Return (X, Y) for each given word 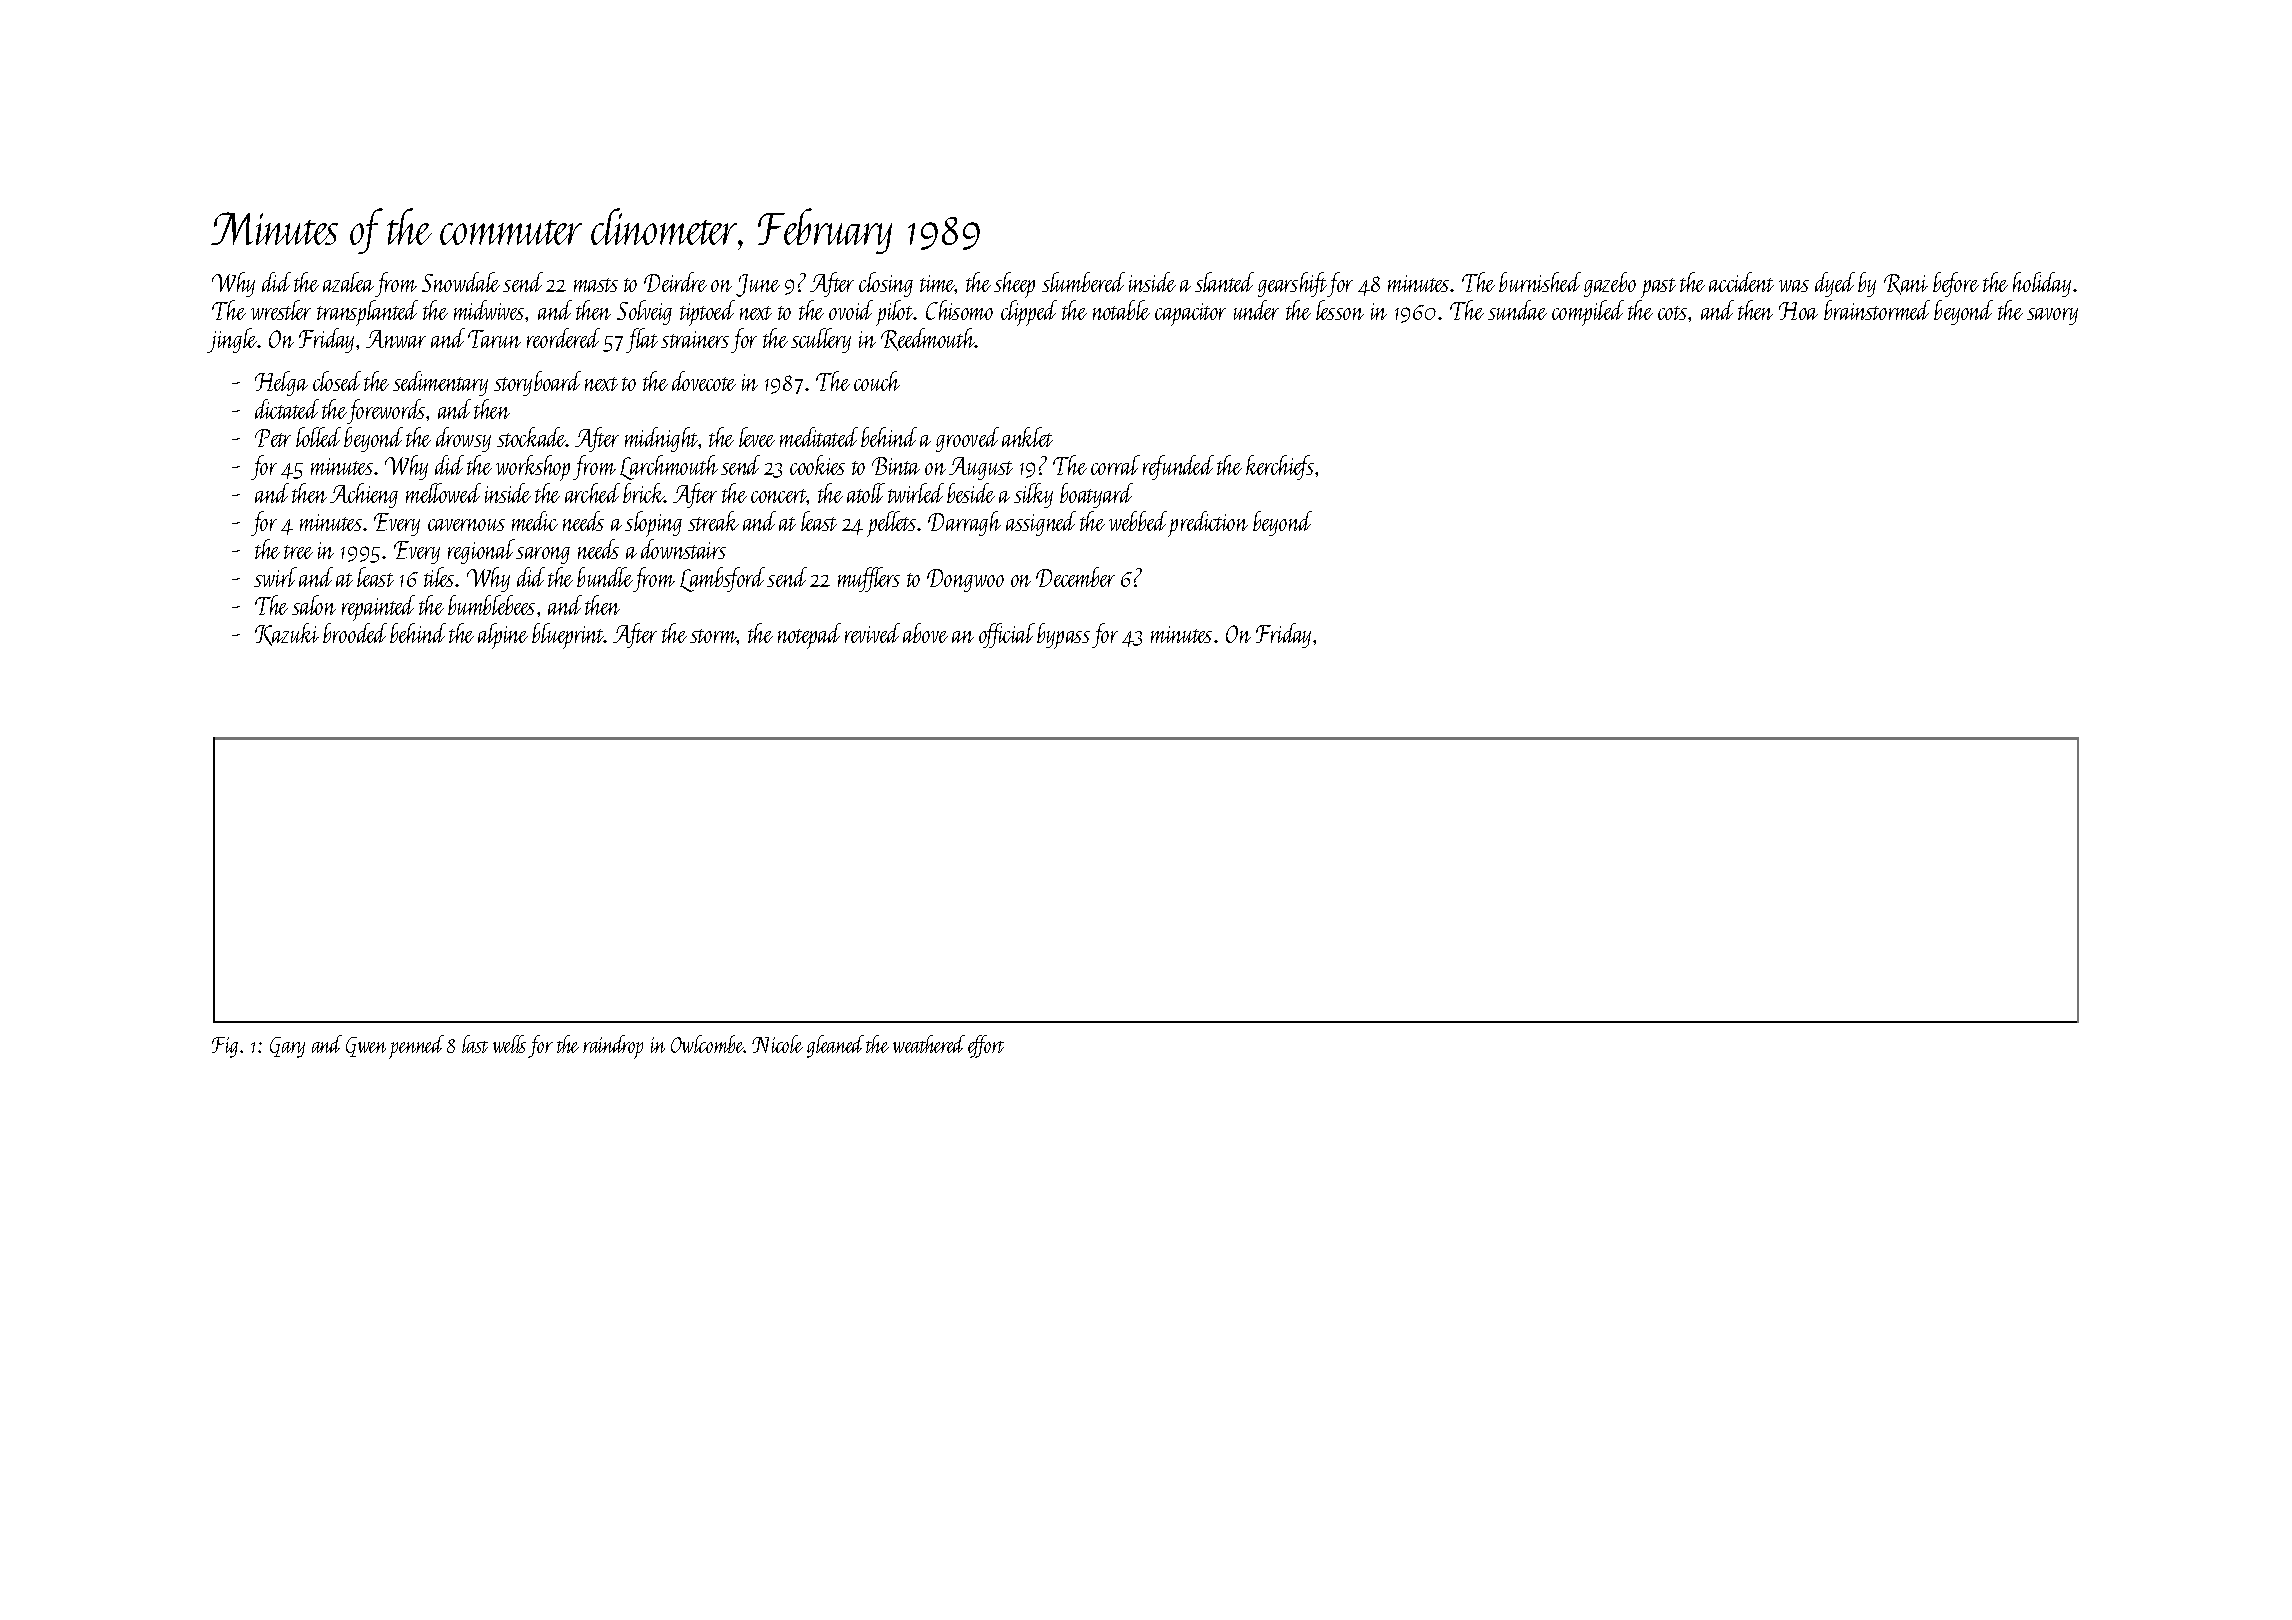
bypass (1063, 636)
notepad (809, 636)
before (1956, 284)
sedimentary (440, 383)
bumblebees (491, 605)
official (1007, 635)
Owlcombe (707, 1044)
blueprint (568, 636)
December (1075, 577)
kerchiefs (1280, 467)
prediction (1208, 524)
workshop (533, 468)
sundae (1517, 310)
